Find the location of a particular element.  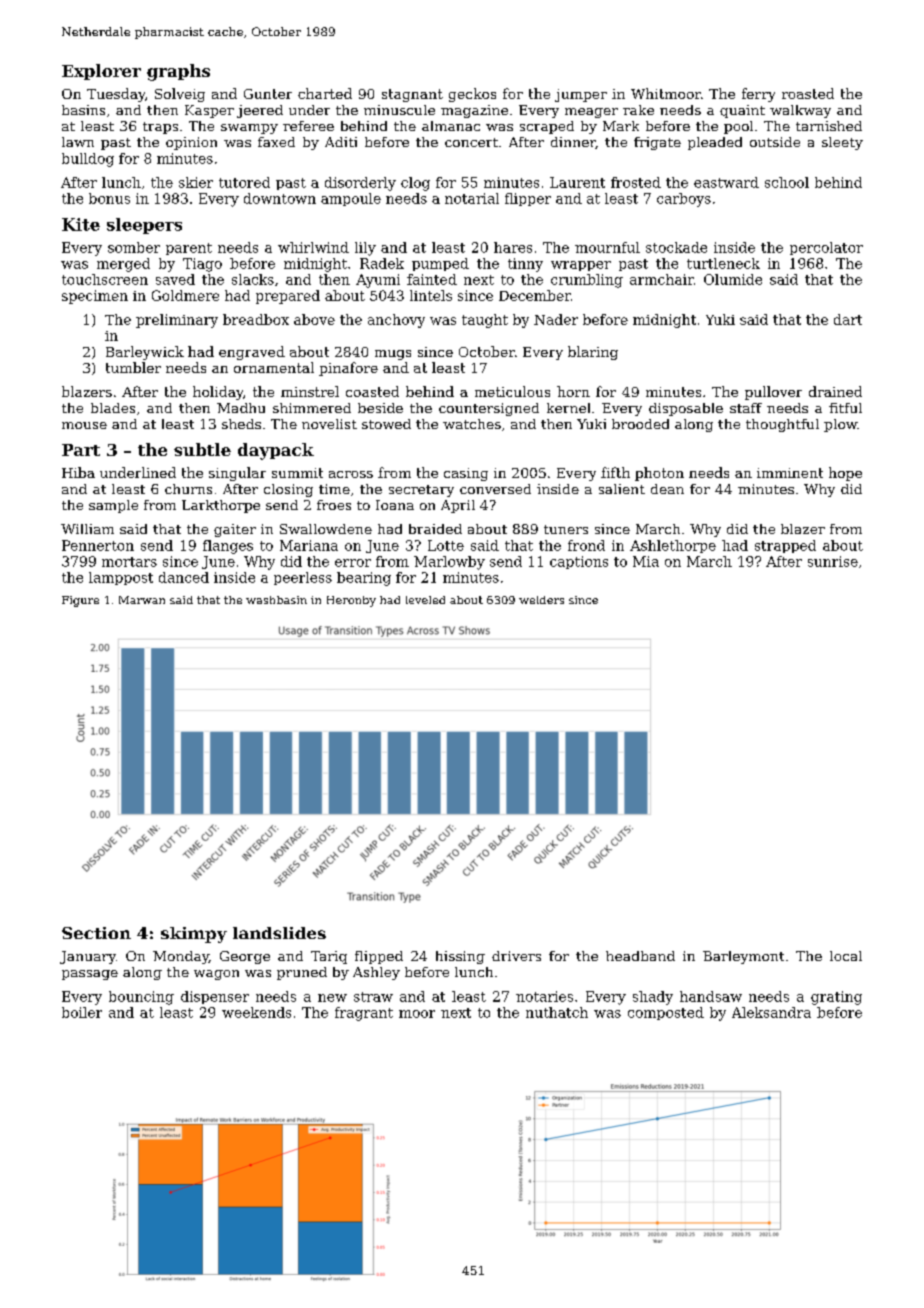

mouse is located at coordinates (84, 425).
